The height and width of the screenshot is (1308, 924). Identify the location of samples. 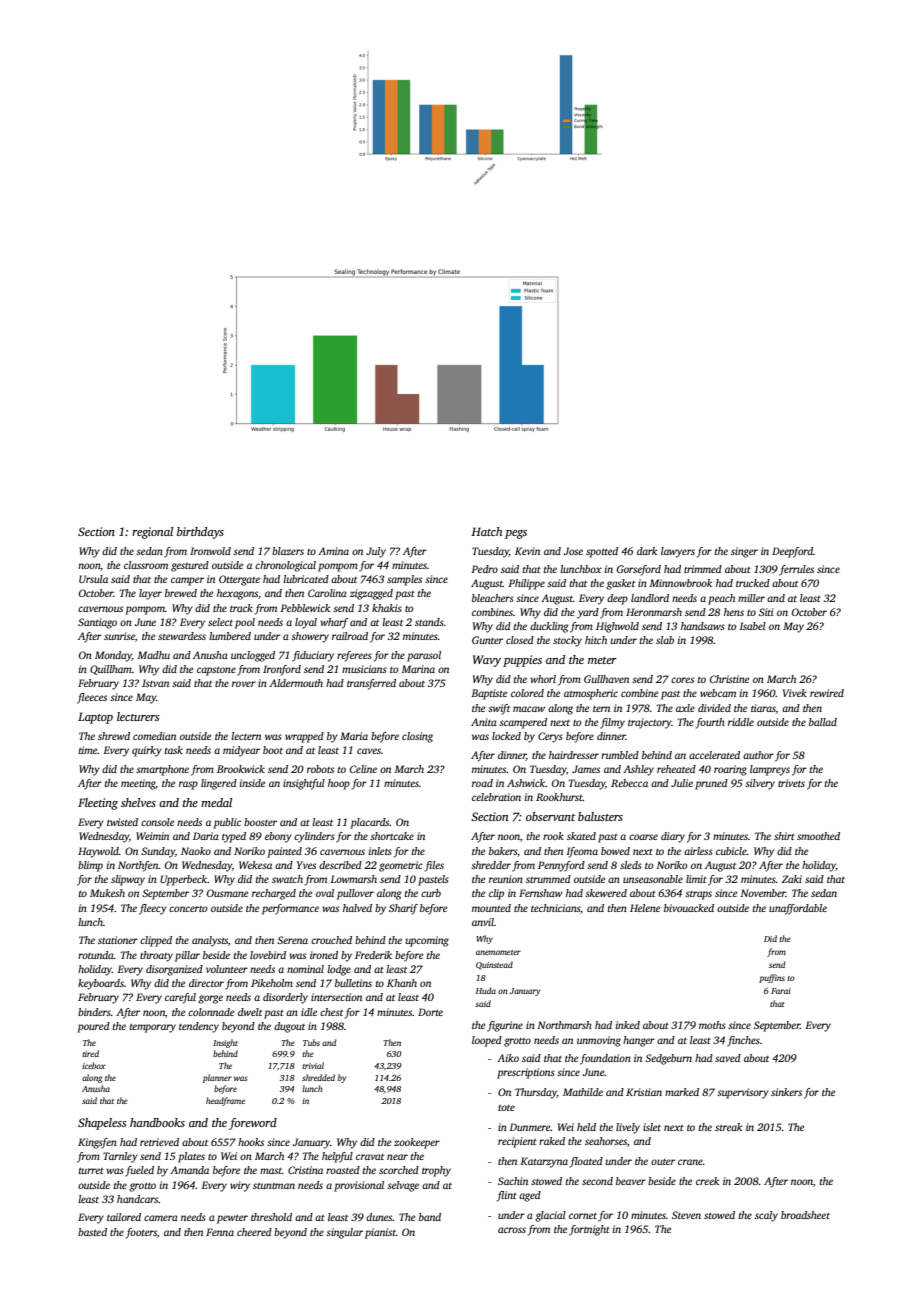
(404, 580).
